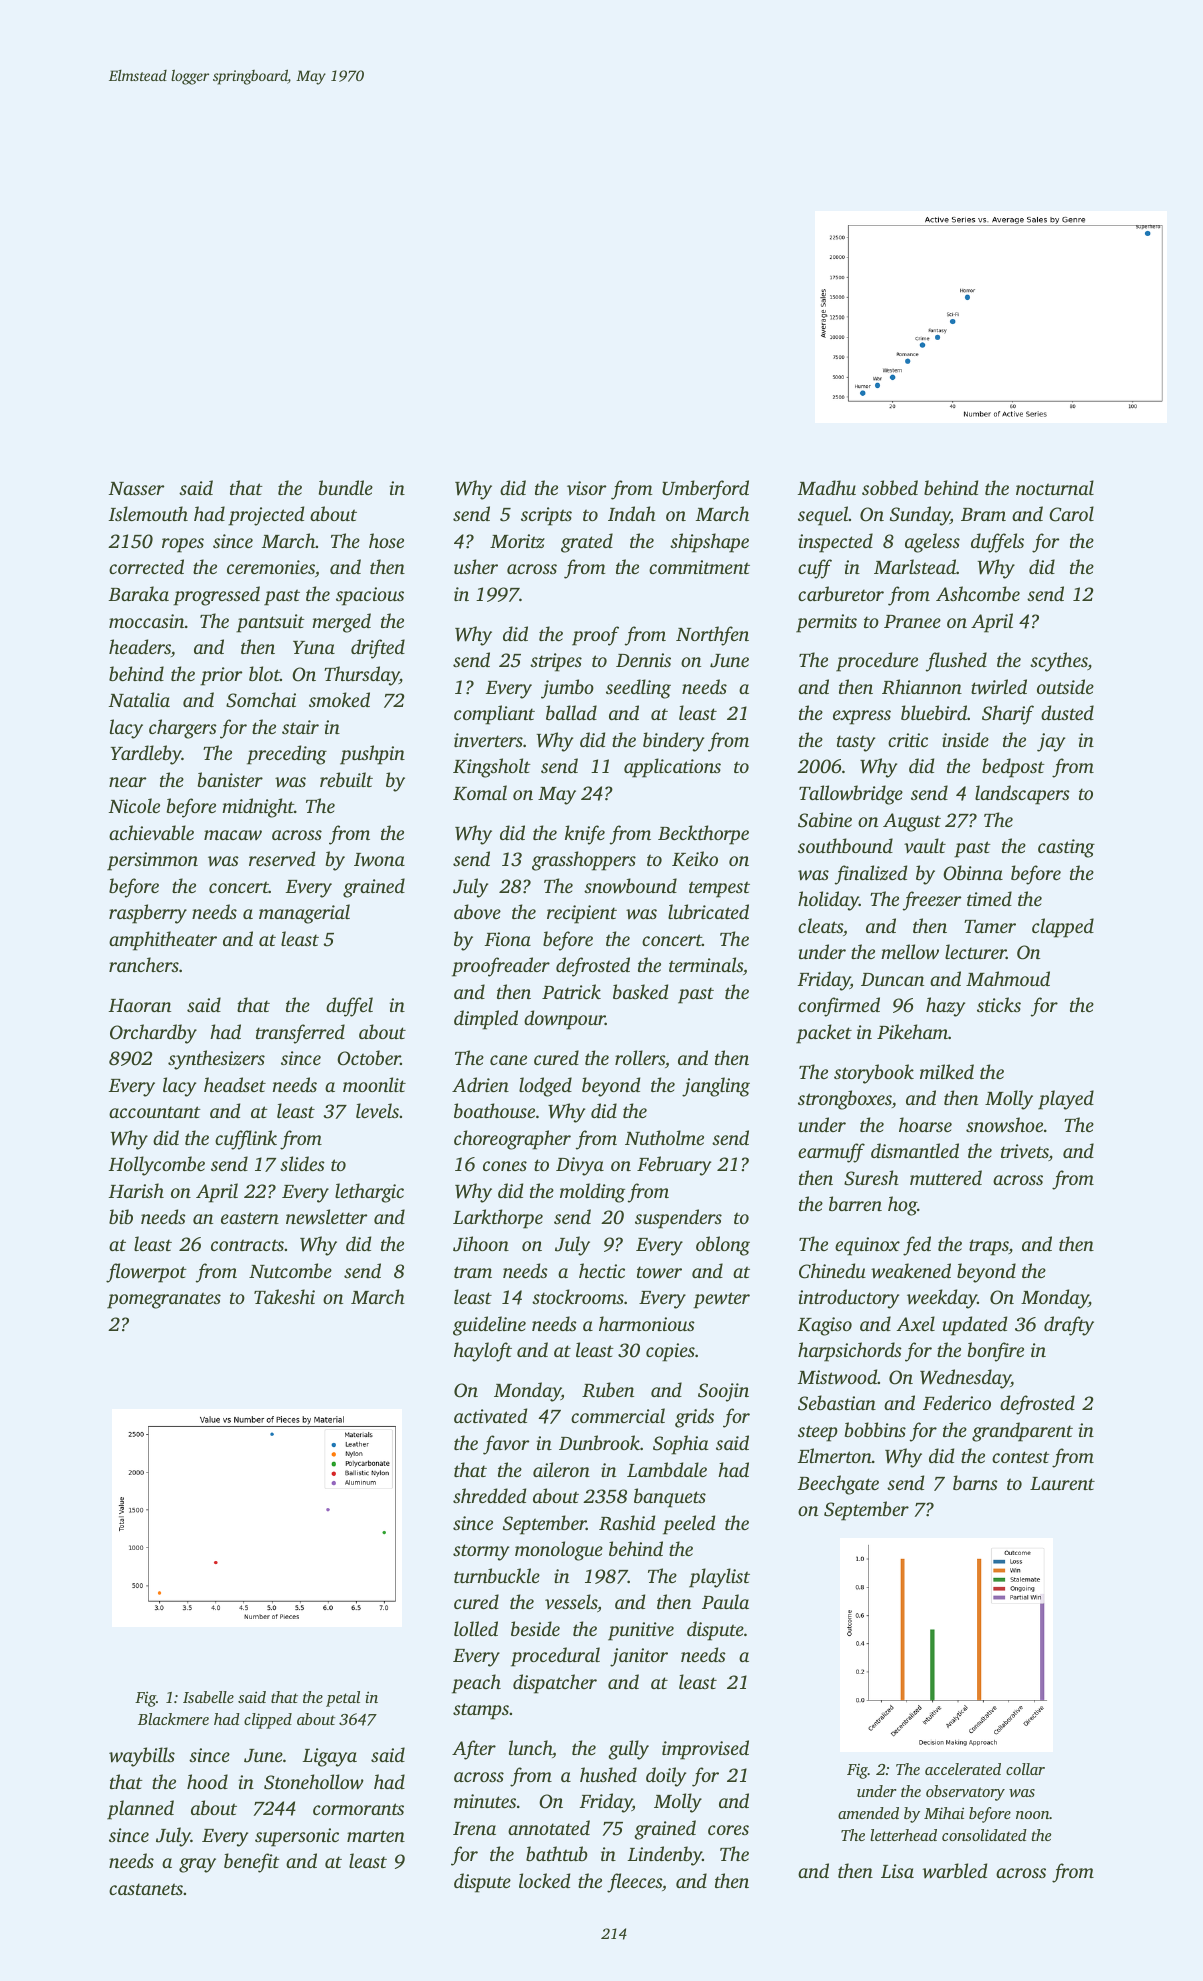 This image has width=1203, height=1981. What do you see at coordinates (902, 1206) in the image?
I see `hog` at bounding box center [902, 1206].
